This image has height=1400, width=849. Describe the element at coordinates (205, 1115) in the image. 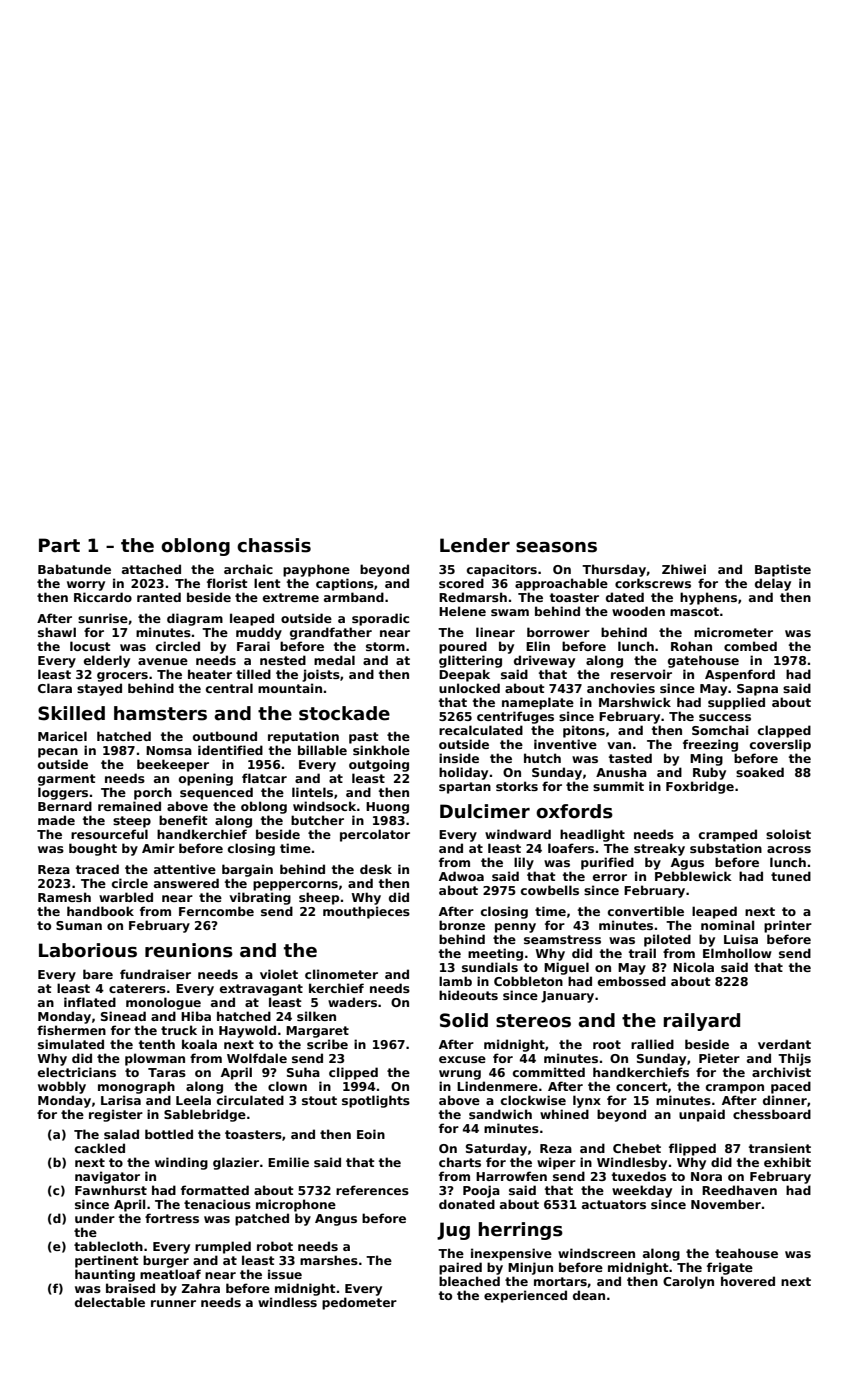

I see `Sablebridge` at that location.
